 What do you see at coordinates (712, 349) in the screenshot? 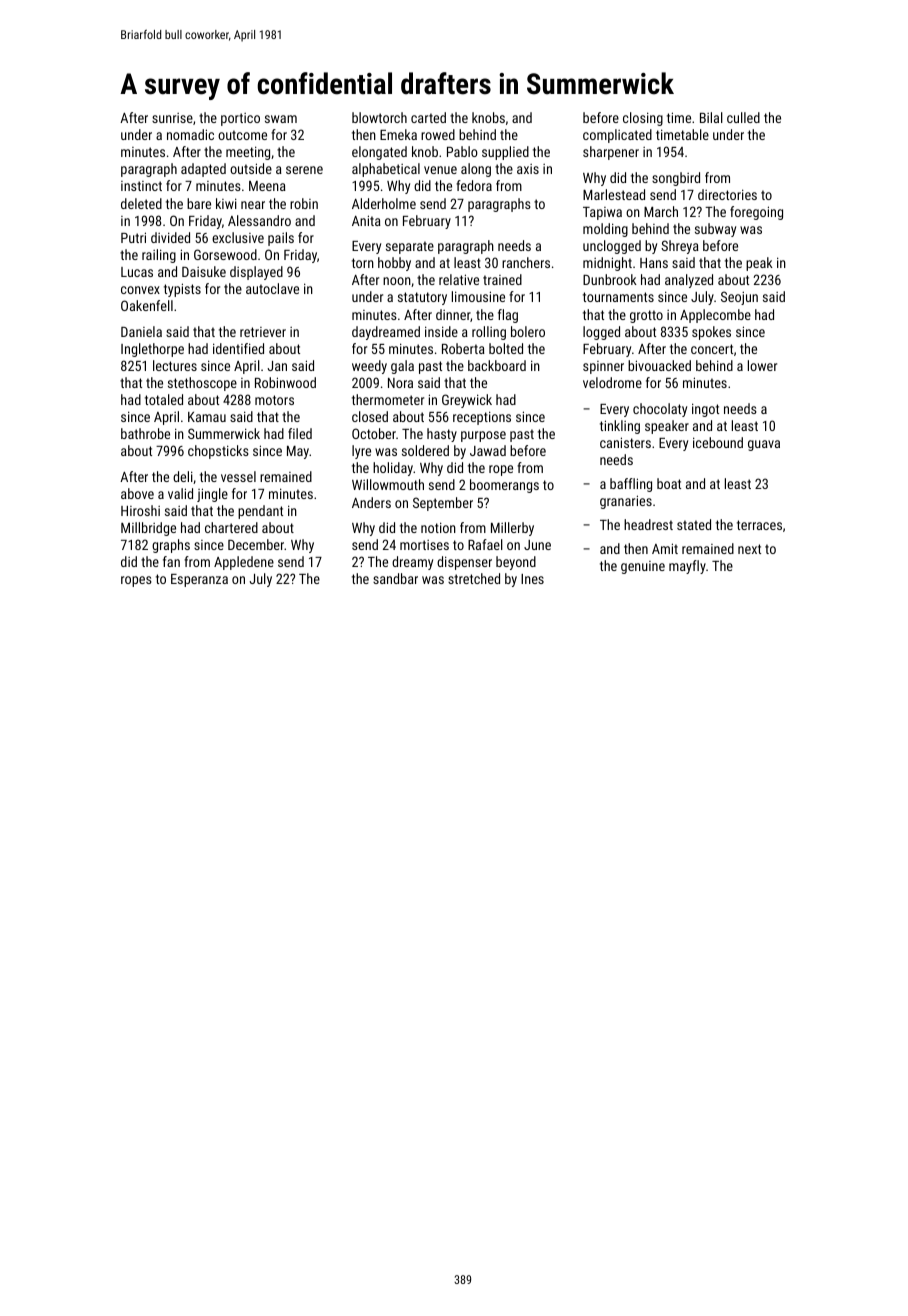
I see `concert` at bounding box center [712, 349].
